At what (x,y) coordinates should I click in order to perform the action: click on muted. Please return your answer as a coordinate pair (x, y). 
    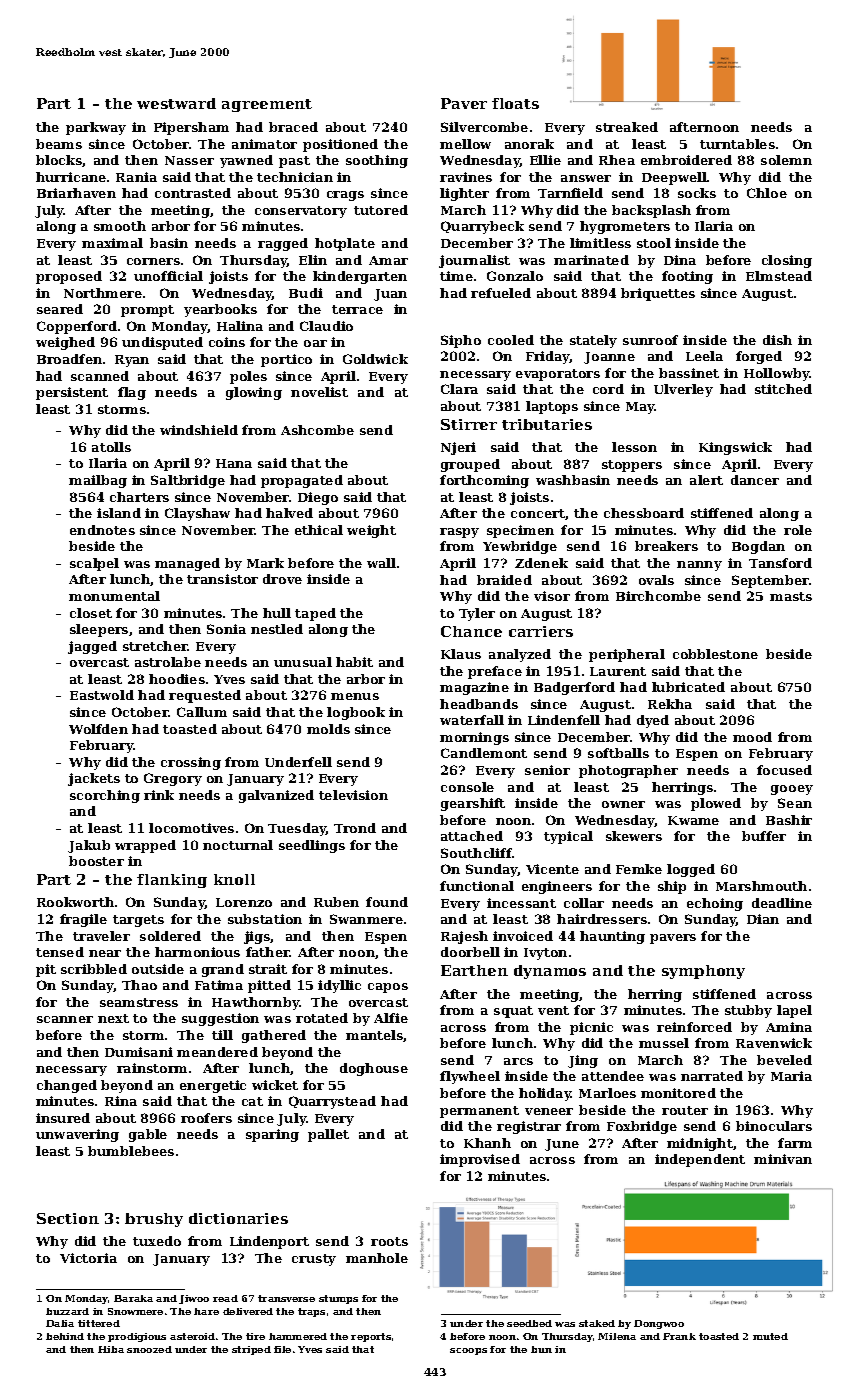
    Looking at the image, I should click on (770, 1336).
